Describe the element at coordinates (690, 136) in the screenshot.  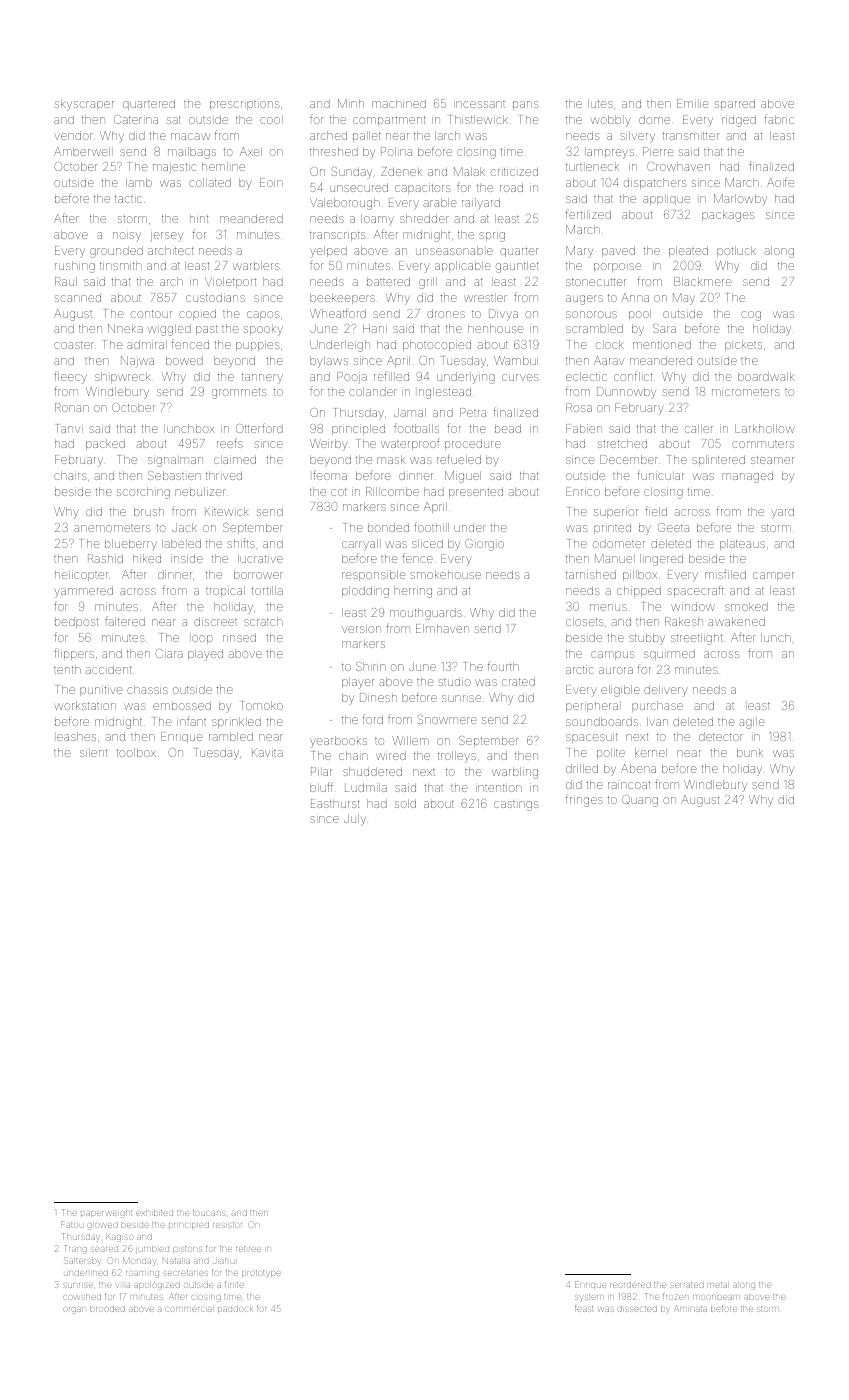
I see `transmitter` at that location.
